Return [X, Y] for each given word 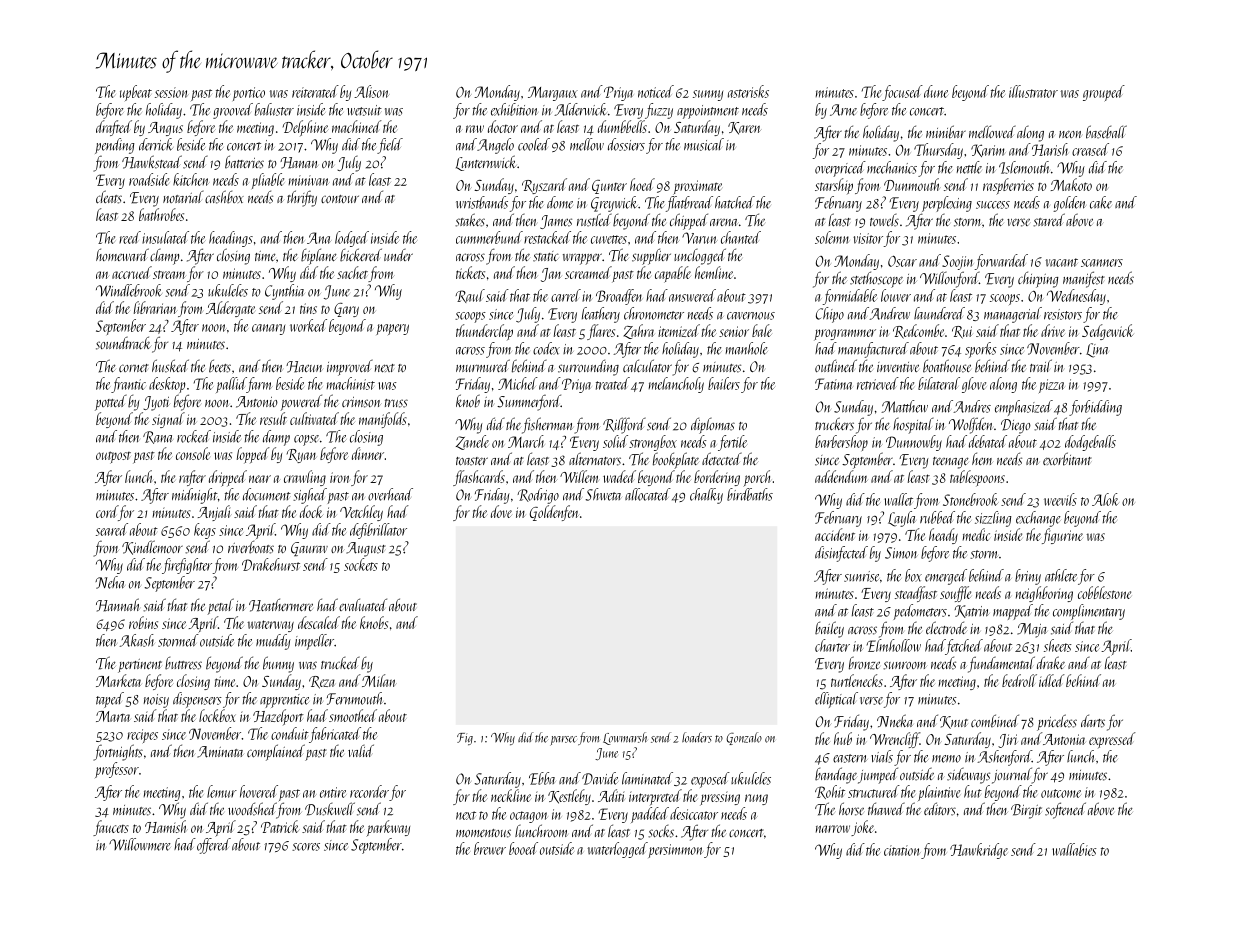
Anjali [215, 513]
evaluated [363, 604]
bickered [361, 255]
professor [117, 770]
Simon [901, 553]
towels [884, 220]
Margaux [553, 93]
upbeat [136, 93]
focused [902, 93]
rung [756, 799]
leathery [601, 315]
